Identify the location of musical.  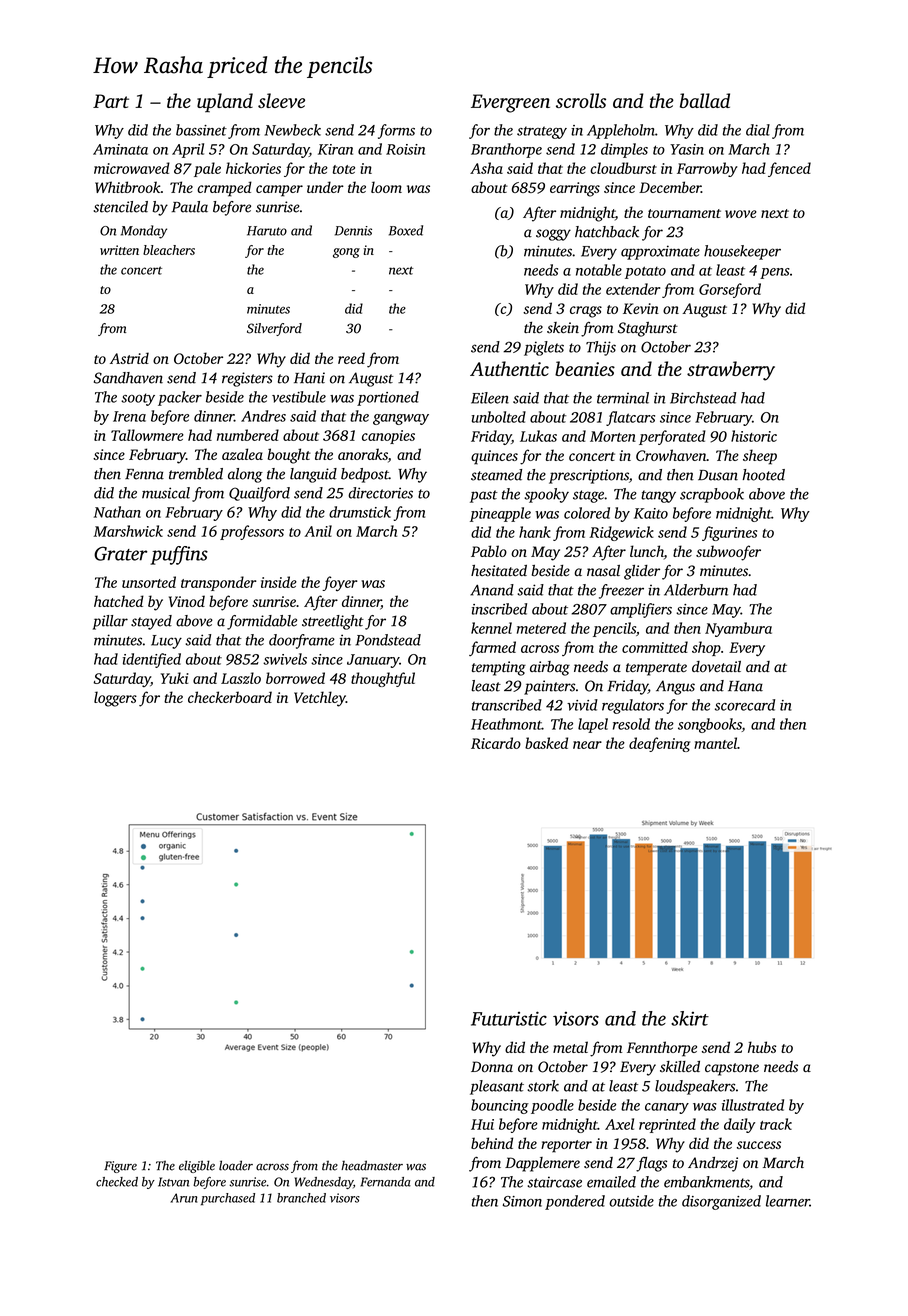
(166, 493).
